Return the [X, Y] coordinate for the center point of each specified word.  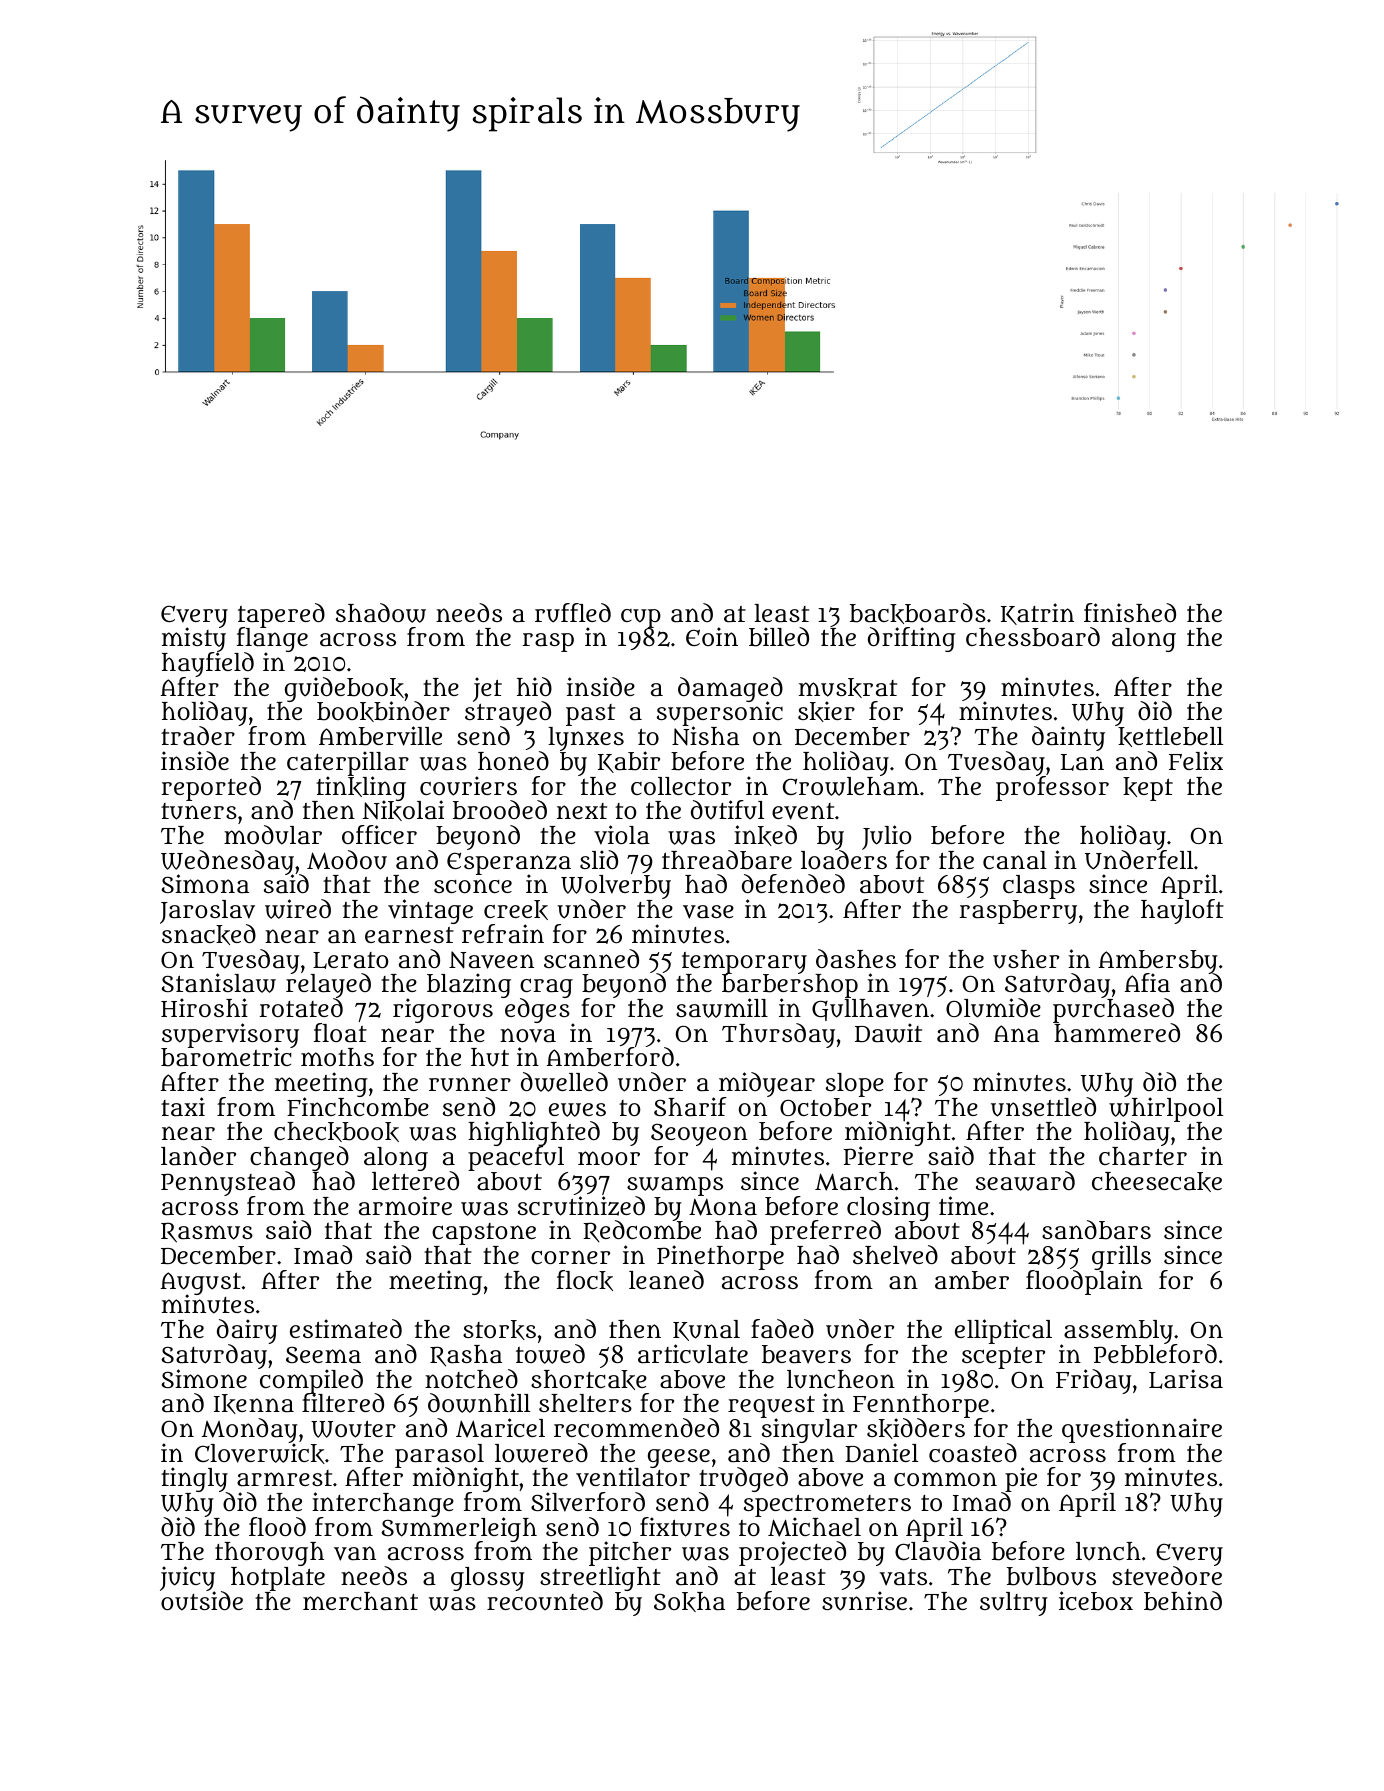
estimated [346, 1329]
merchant [360, 1601]
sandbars [1096, 1230]
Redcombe [642, 1231]
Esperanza [509, 863]
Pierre [878, 1156]
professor [1052, 788]
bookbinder [383, 712]
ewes [577, 1110]
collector [681, 786]
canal [1015, 860]
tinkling [361, 788]
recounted [545, 1601]
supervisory [230, 1035]
